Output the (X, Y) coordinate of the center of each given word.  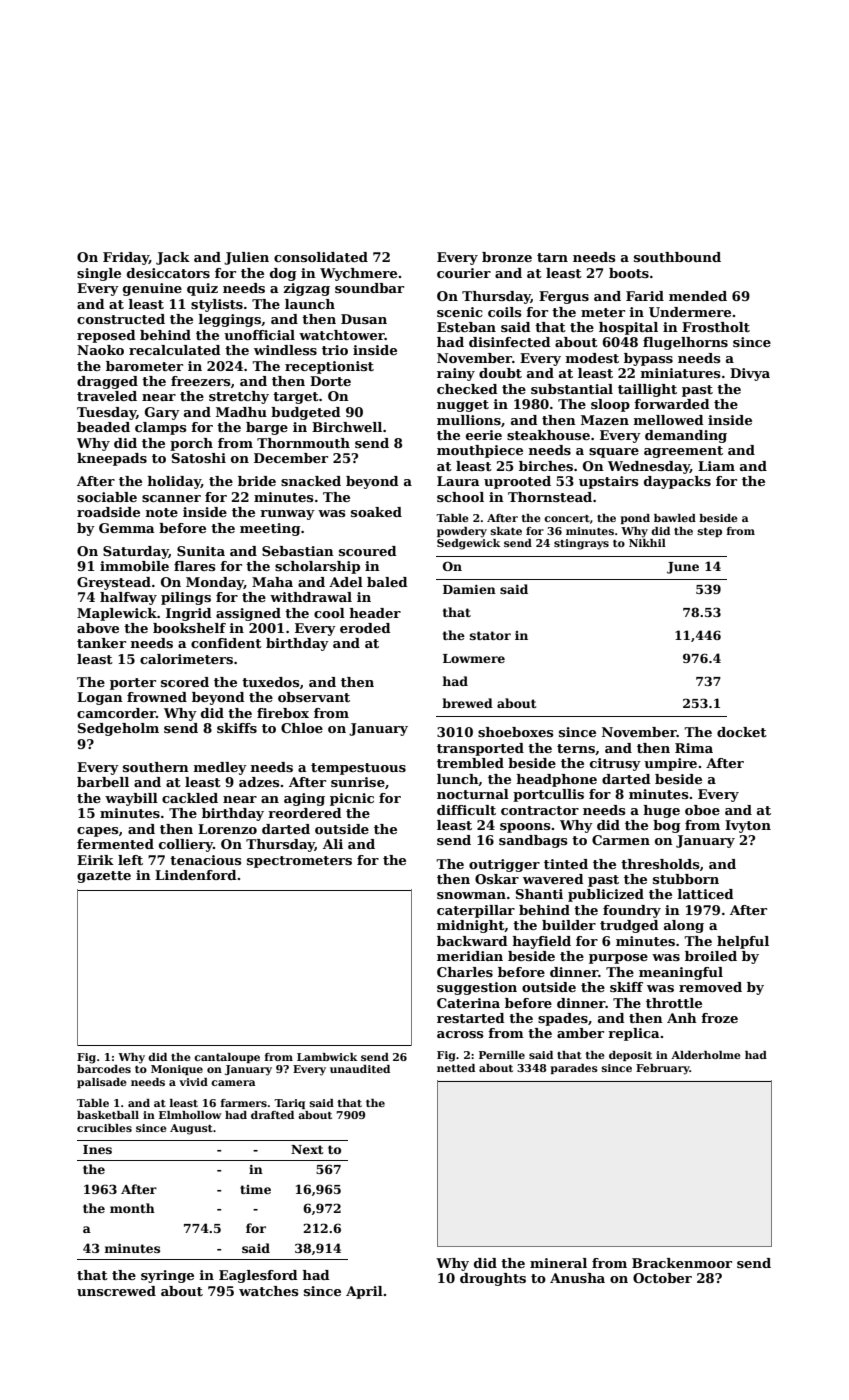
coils (504, 312)
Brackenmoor (682, 1263)
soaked (376, 512)
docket (742, 732)
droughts (493, 1279)
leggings (230, 320)
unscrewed (116, 1291)
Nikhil (647, 543)
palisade (102, 1083)
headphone (557, 780)
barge (267, 428)
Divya (750, 374)
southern (156, 767)
